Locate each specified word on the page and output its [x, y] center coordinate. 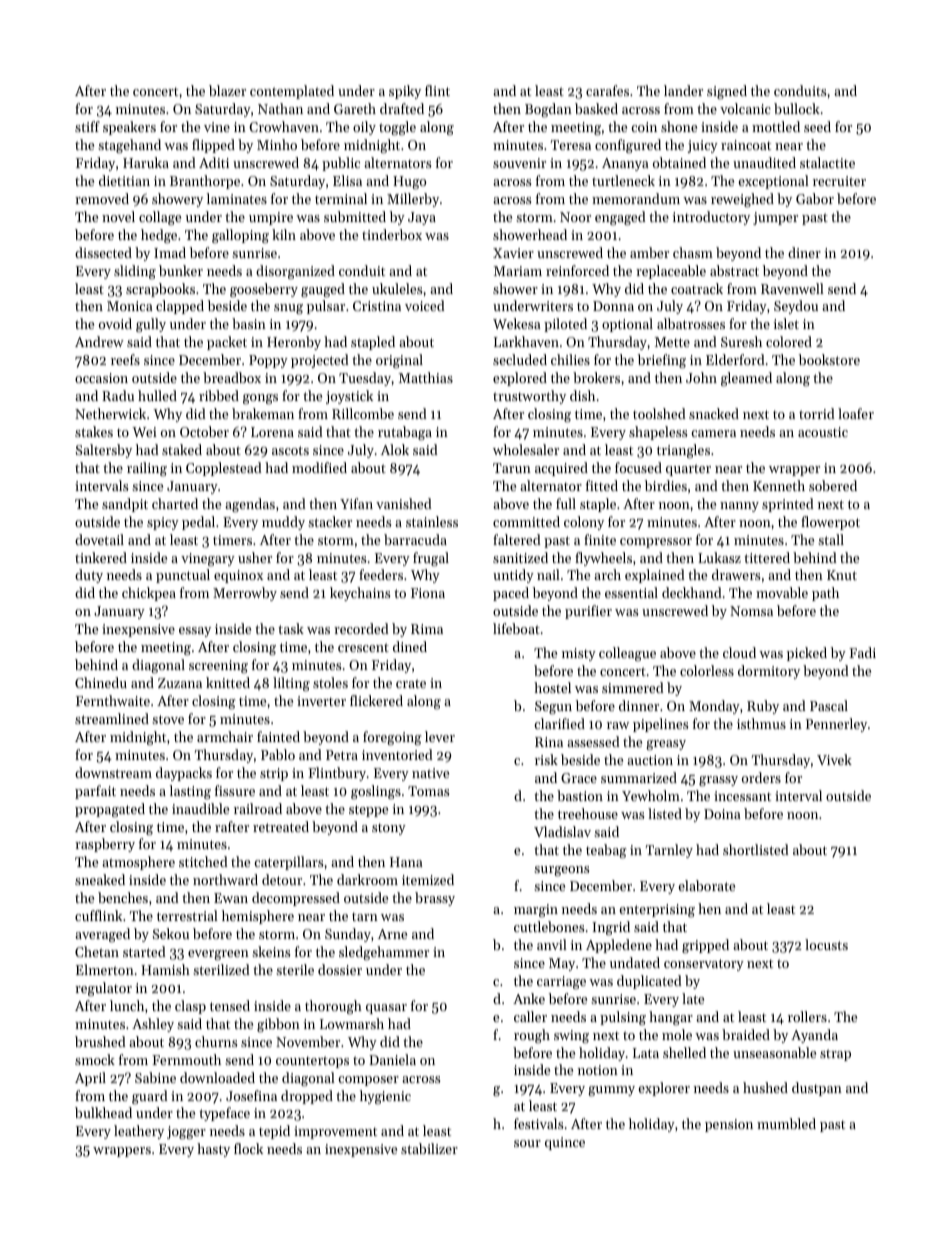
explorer [664, 1089]
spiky [405, 92]
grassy [718, 781]
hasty [213, 1150]
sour [527, 1143]
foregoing [392, 738]
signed [727, 92]
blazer [227, 90]
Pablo [278, 754]
